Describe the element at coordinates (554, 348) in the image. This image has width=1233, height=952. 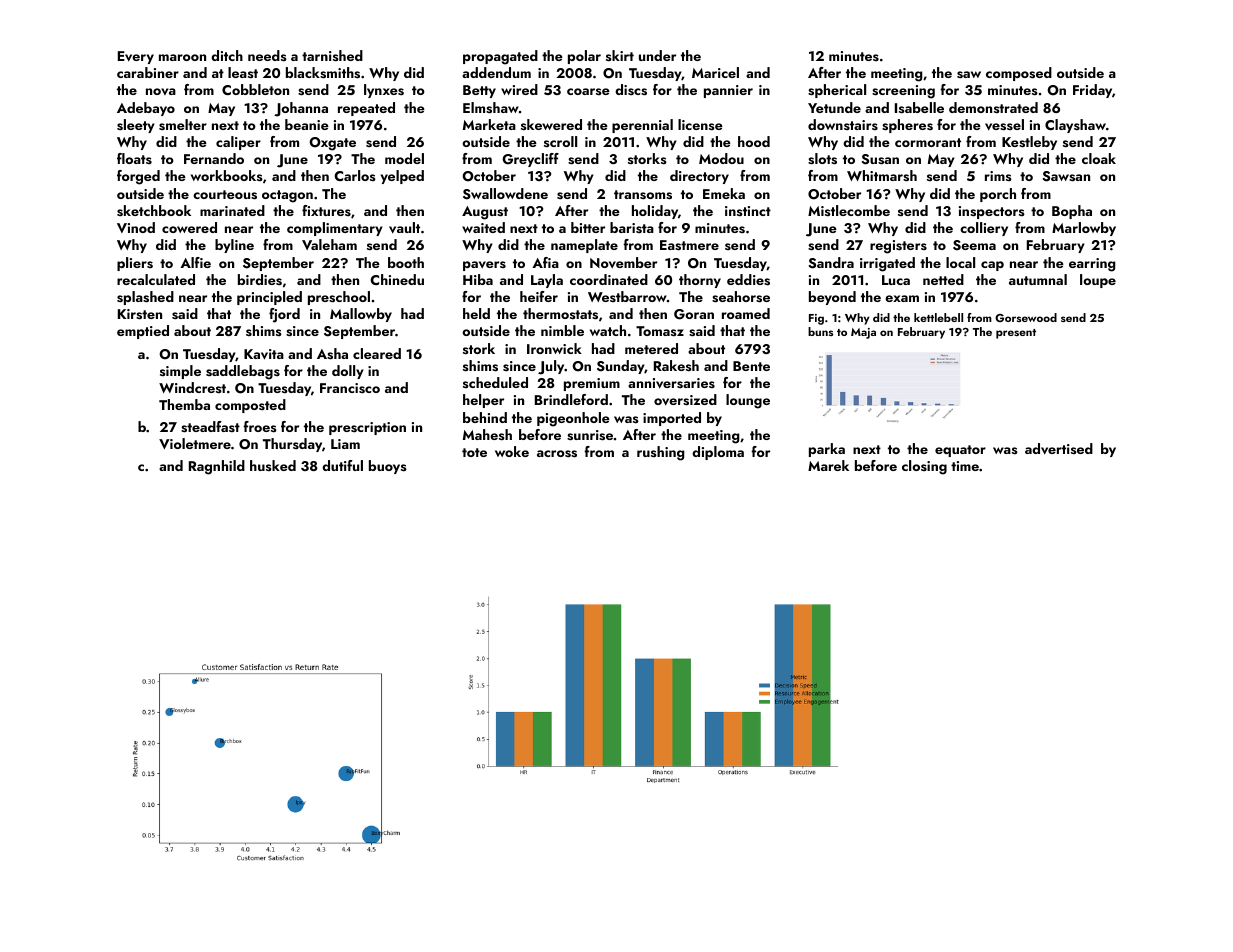
I see `Ironwick` at that location.
